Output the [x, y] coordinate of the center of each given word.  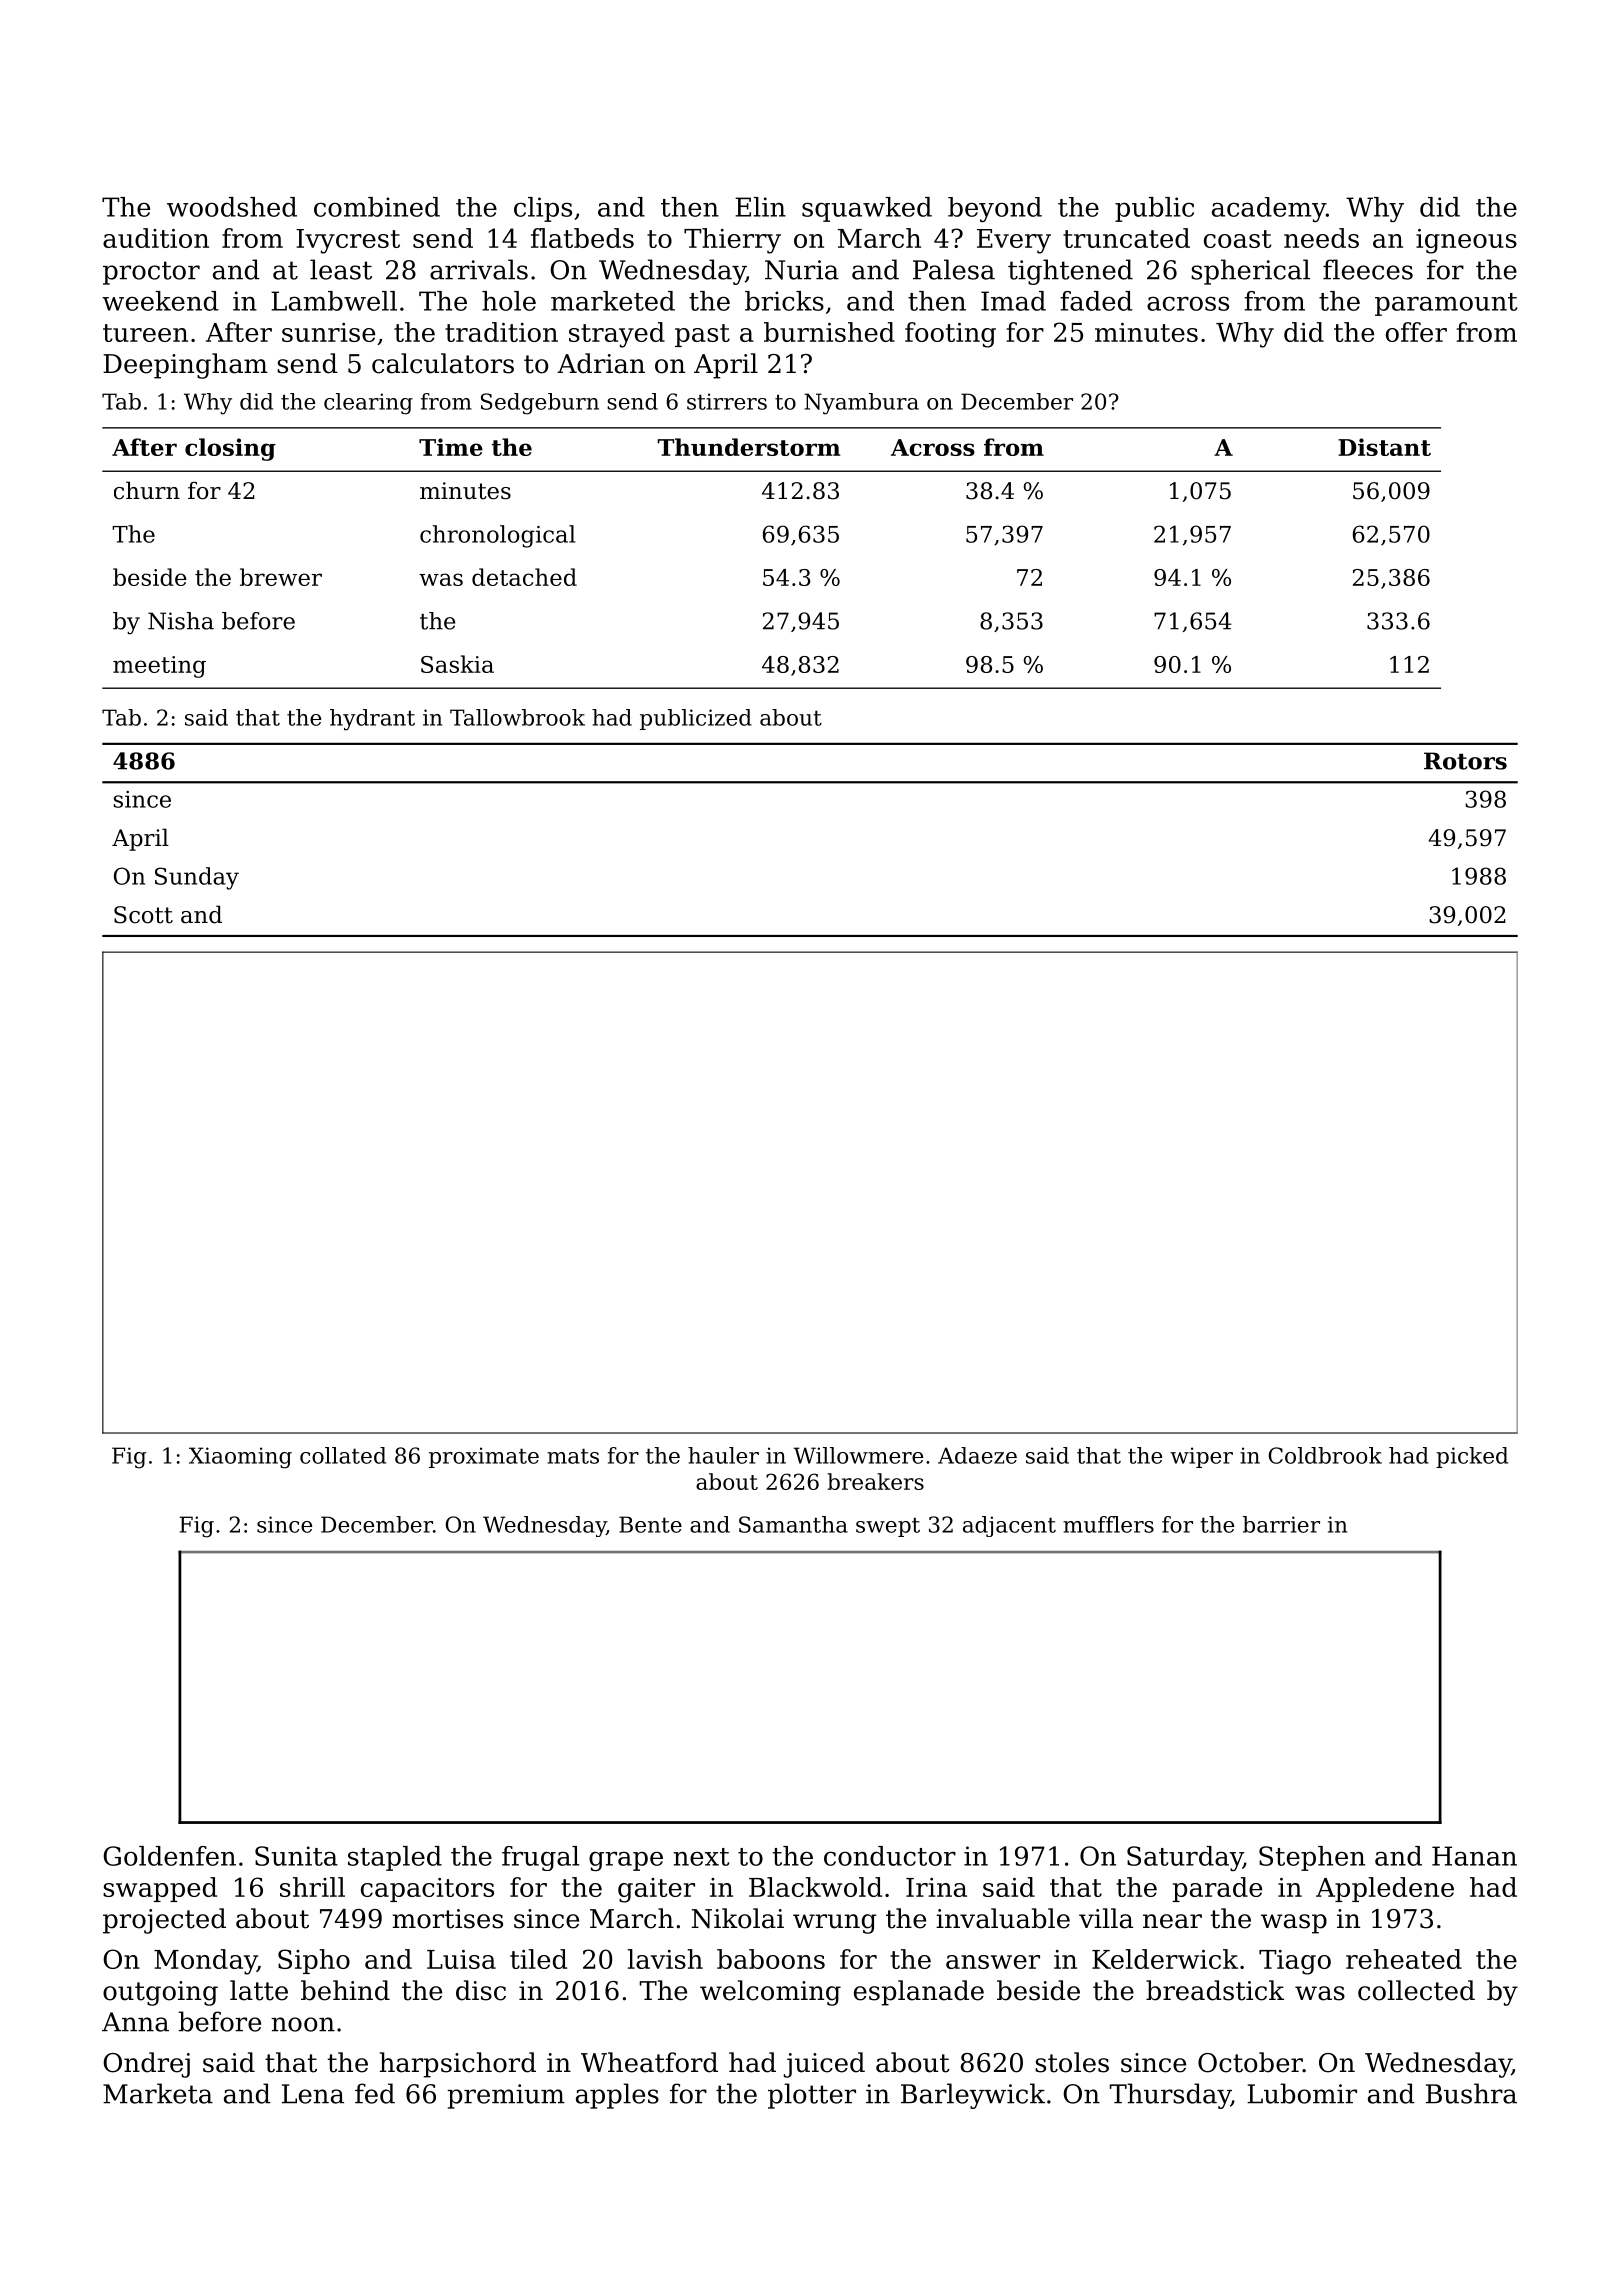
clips [543, 209]
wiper [1201, 1457]
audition [156, 238]
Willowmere [858, 1455]
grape [626, 1861]
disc [481, 1990]
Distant [1384, 447]
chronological [497, 536]
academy [1269, 209]
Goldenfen [169, 1856]
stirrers [727, 401]
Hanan [1474, 1856]
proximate [484, 1457]
